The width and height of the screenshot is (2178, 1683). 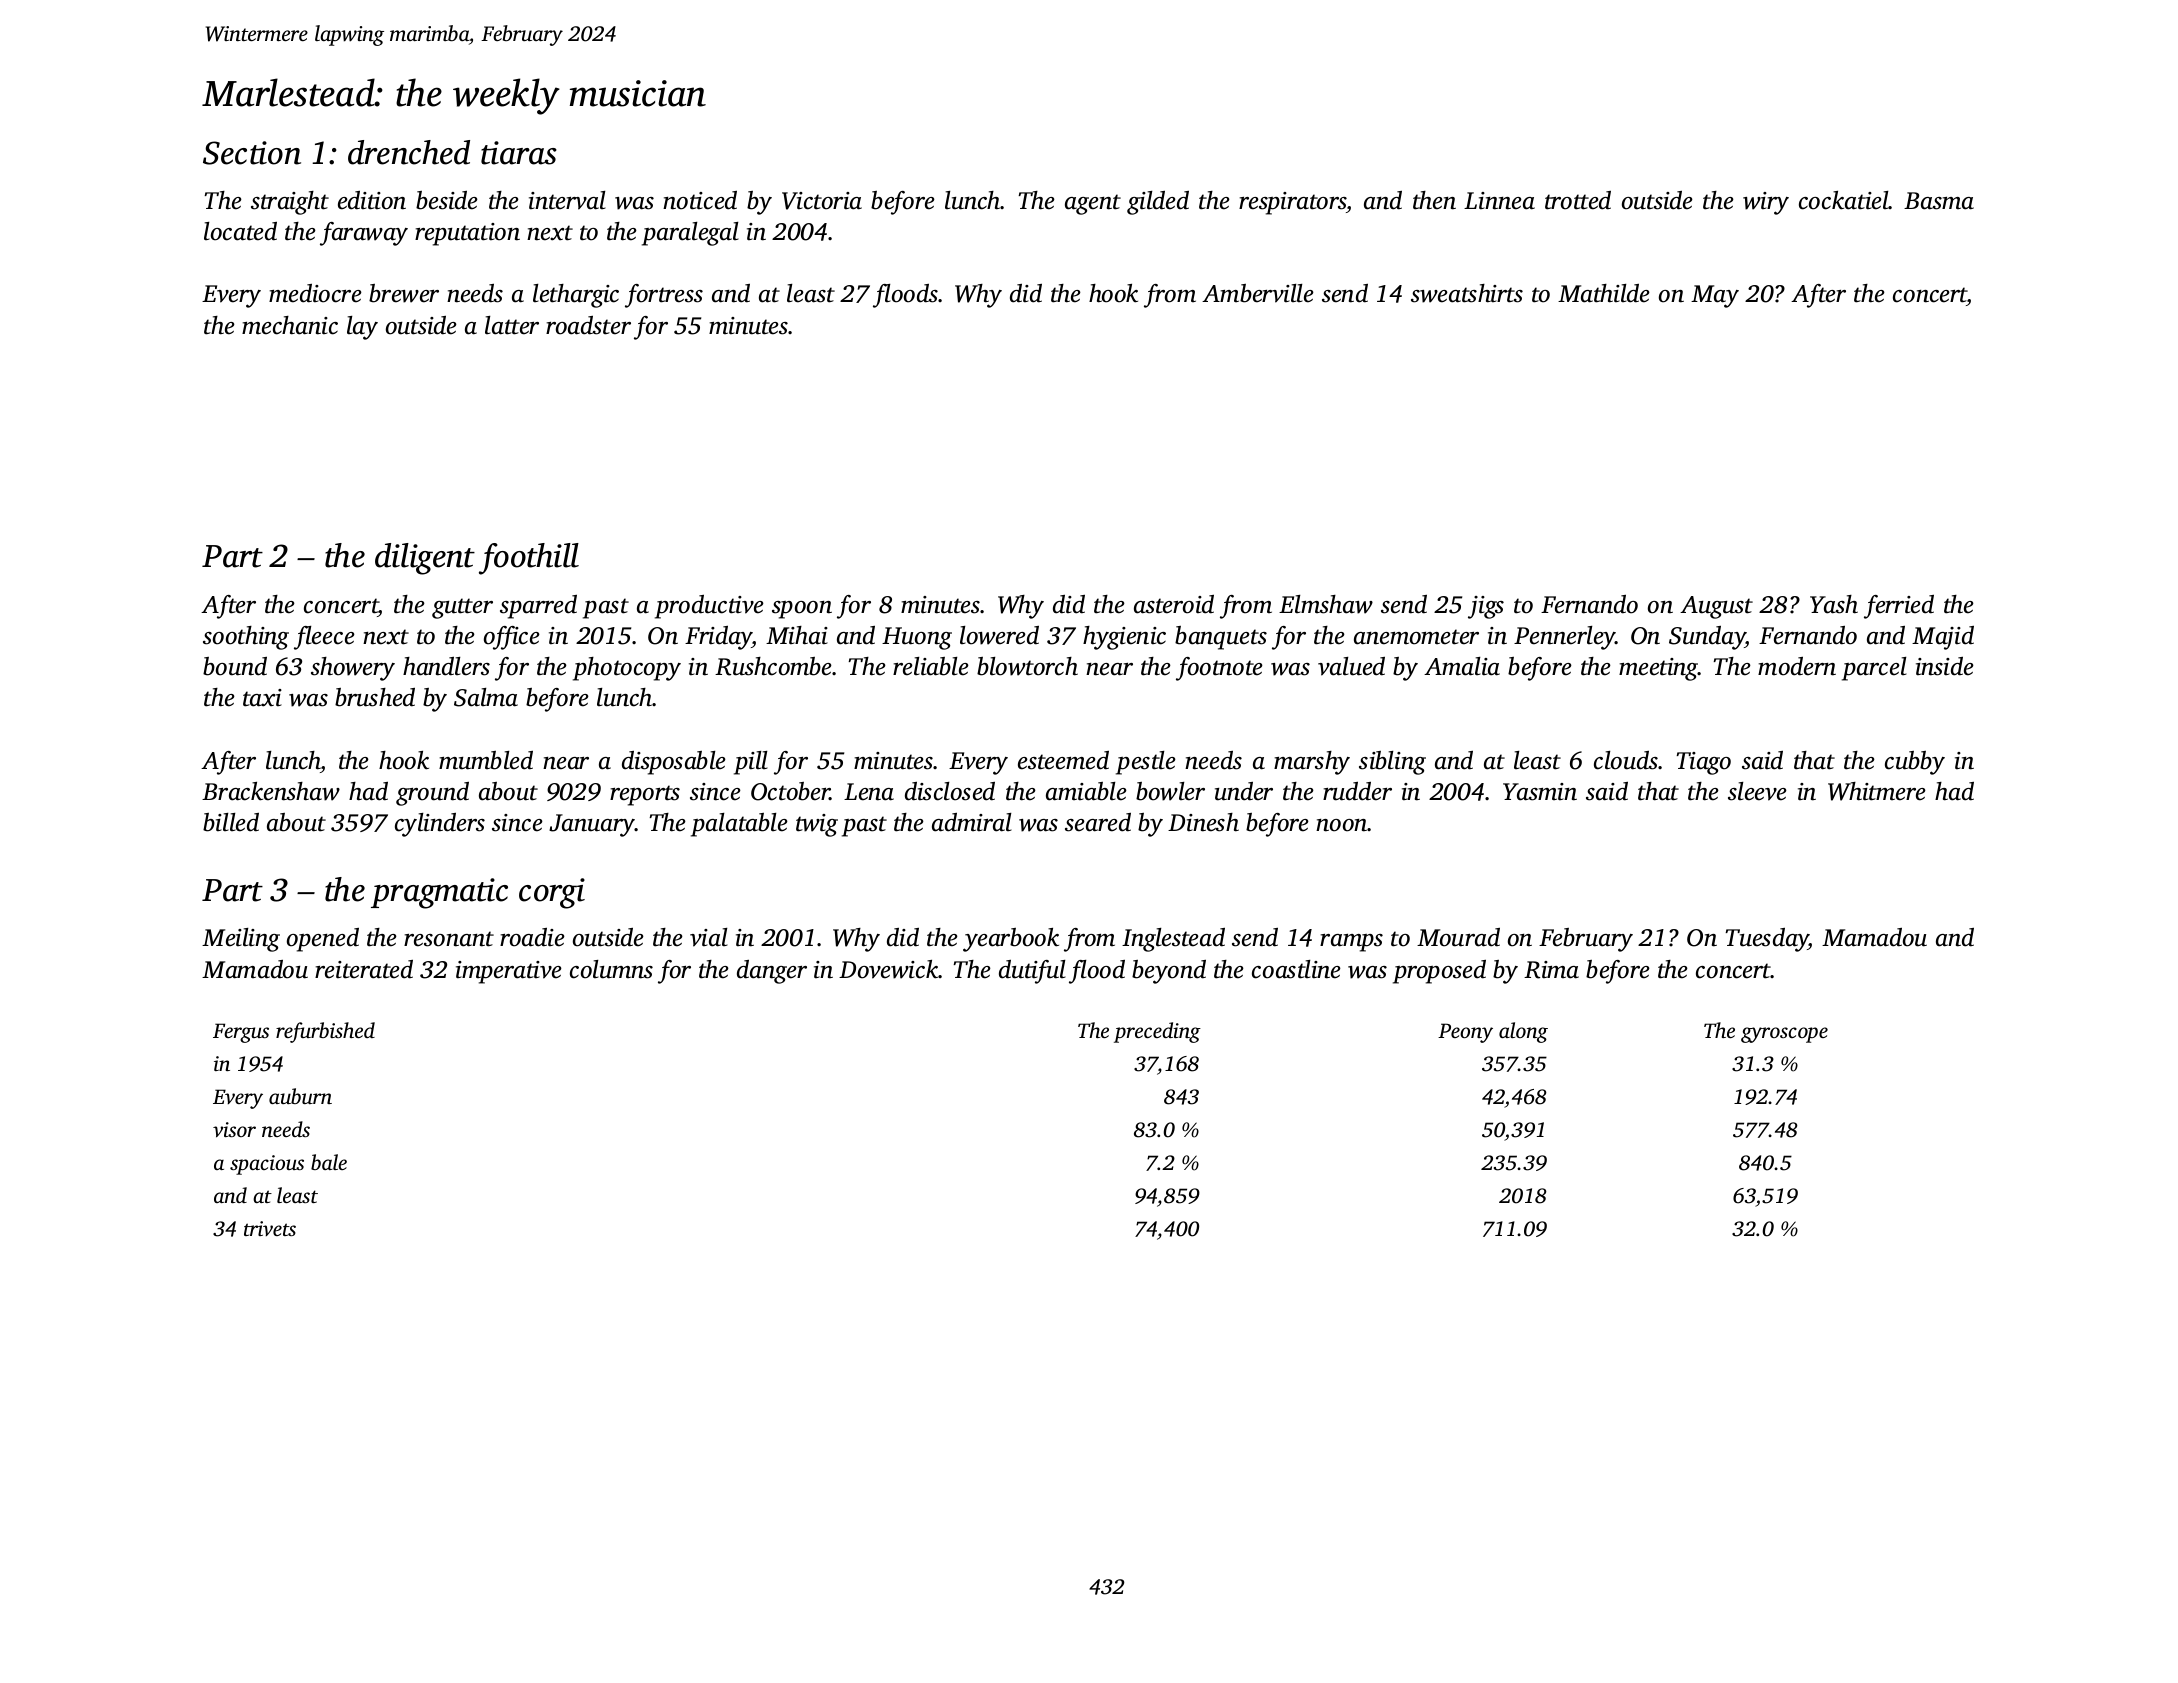 What do you see at coordinates (1939, 201) in the screenshot?
I see `Basma` at bounding box center [1939, 201].
